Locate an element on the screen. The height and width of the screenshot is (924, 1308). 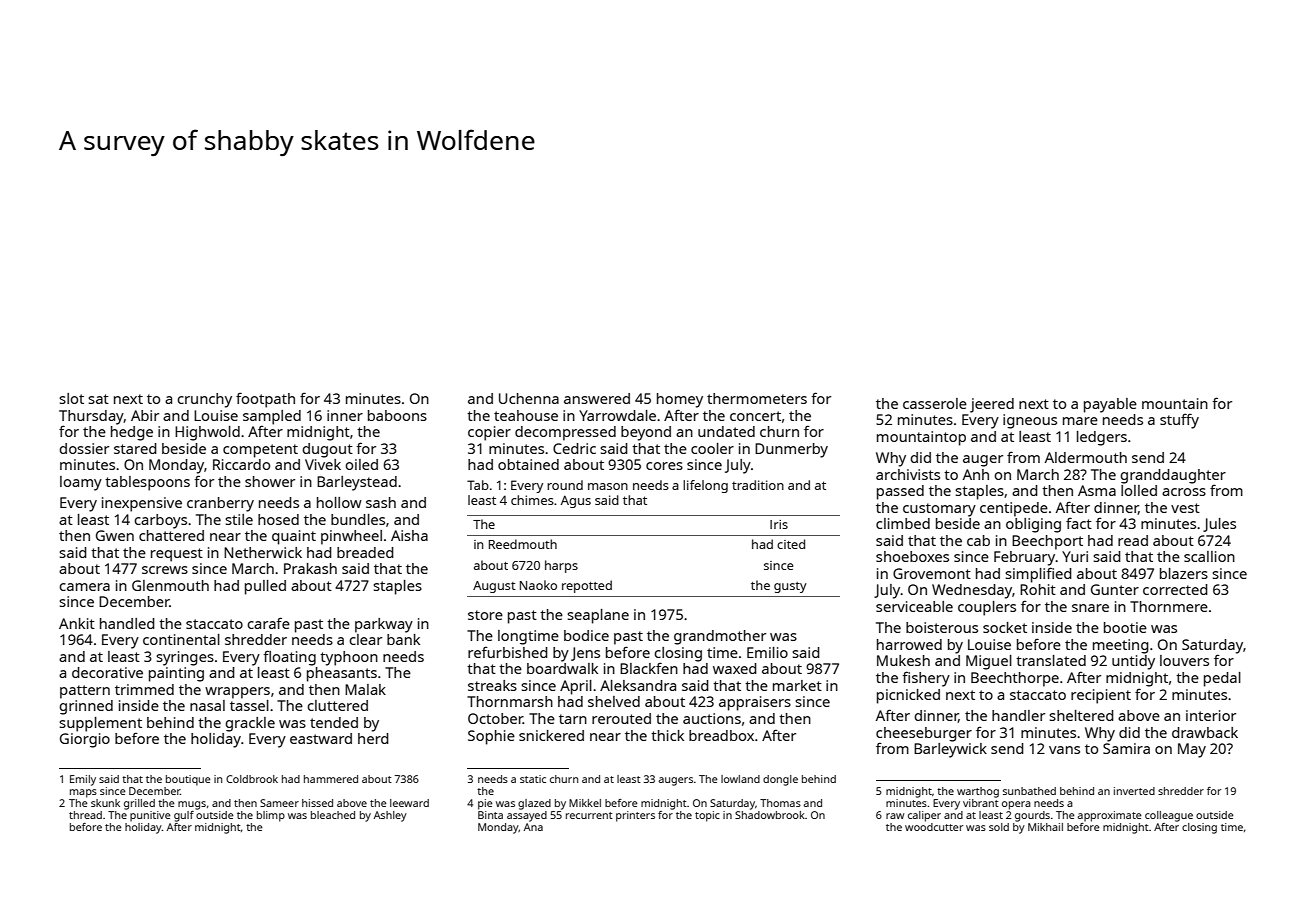
Ankit is located at coordinates (77, 623).
